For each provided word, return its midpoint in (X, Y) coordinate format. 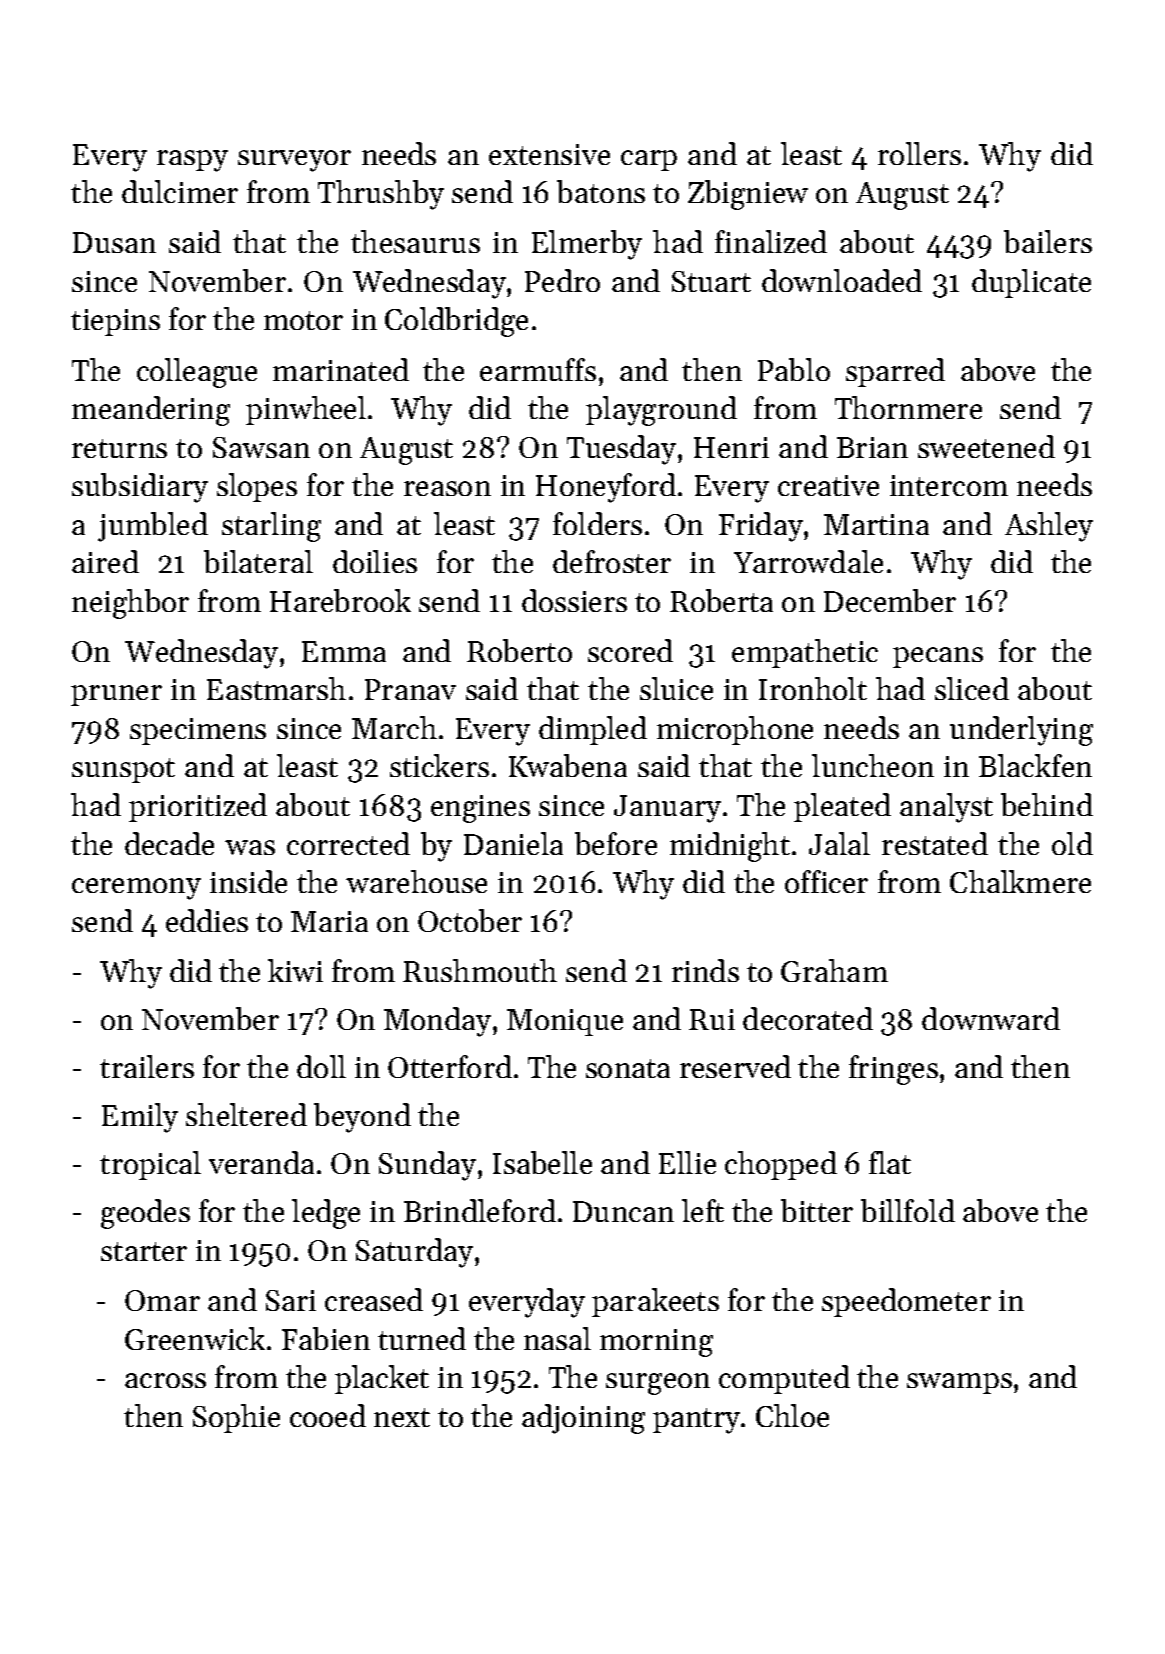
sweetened (986, 446)
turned (422, 1338)
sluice (676, 688)
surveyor (294, 161)
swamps (959, 1383)
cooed (328, 1415)
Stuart (711, 281)
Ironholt (813, 688)
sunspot (123, 770)
